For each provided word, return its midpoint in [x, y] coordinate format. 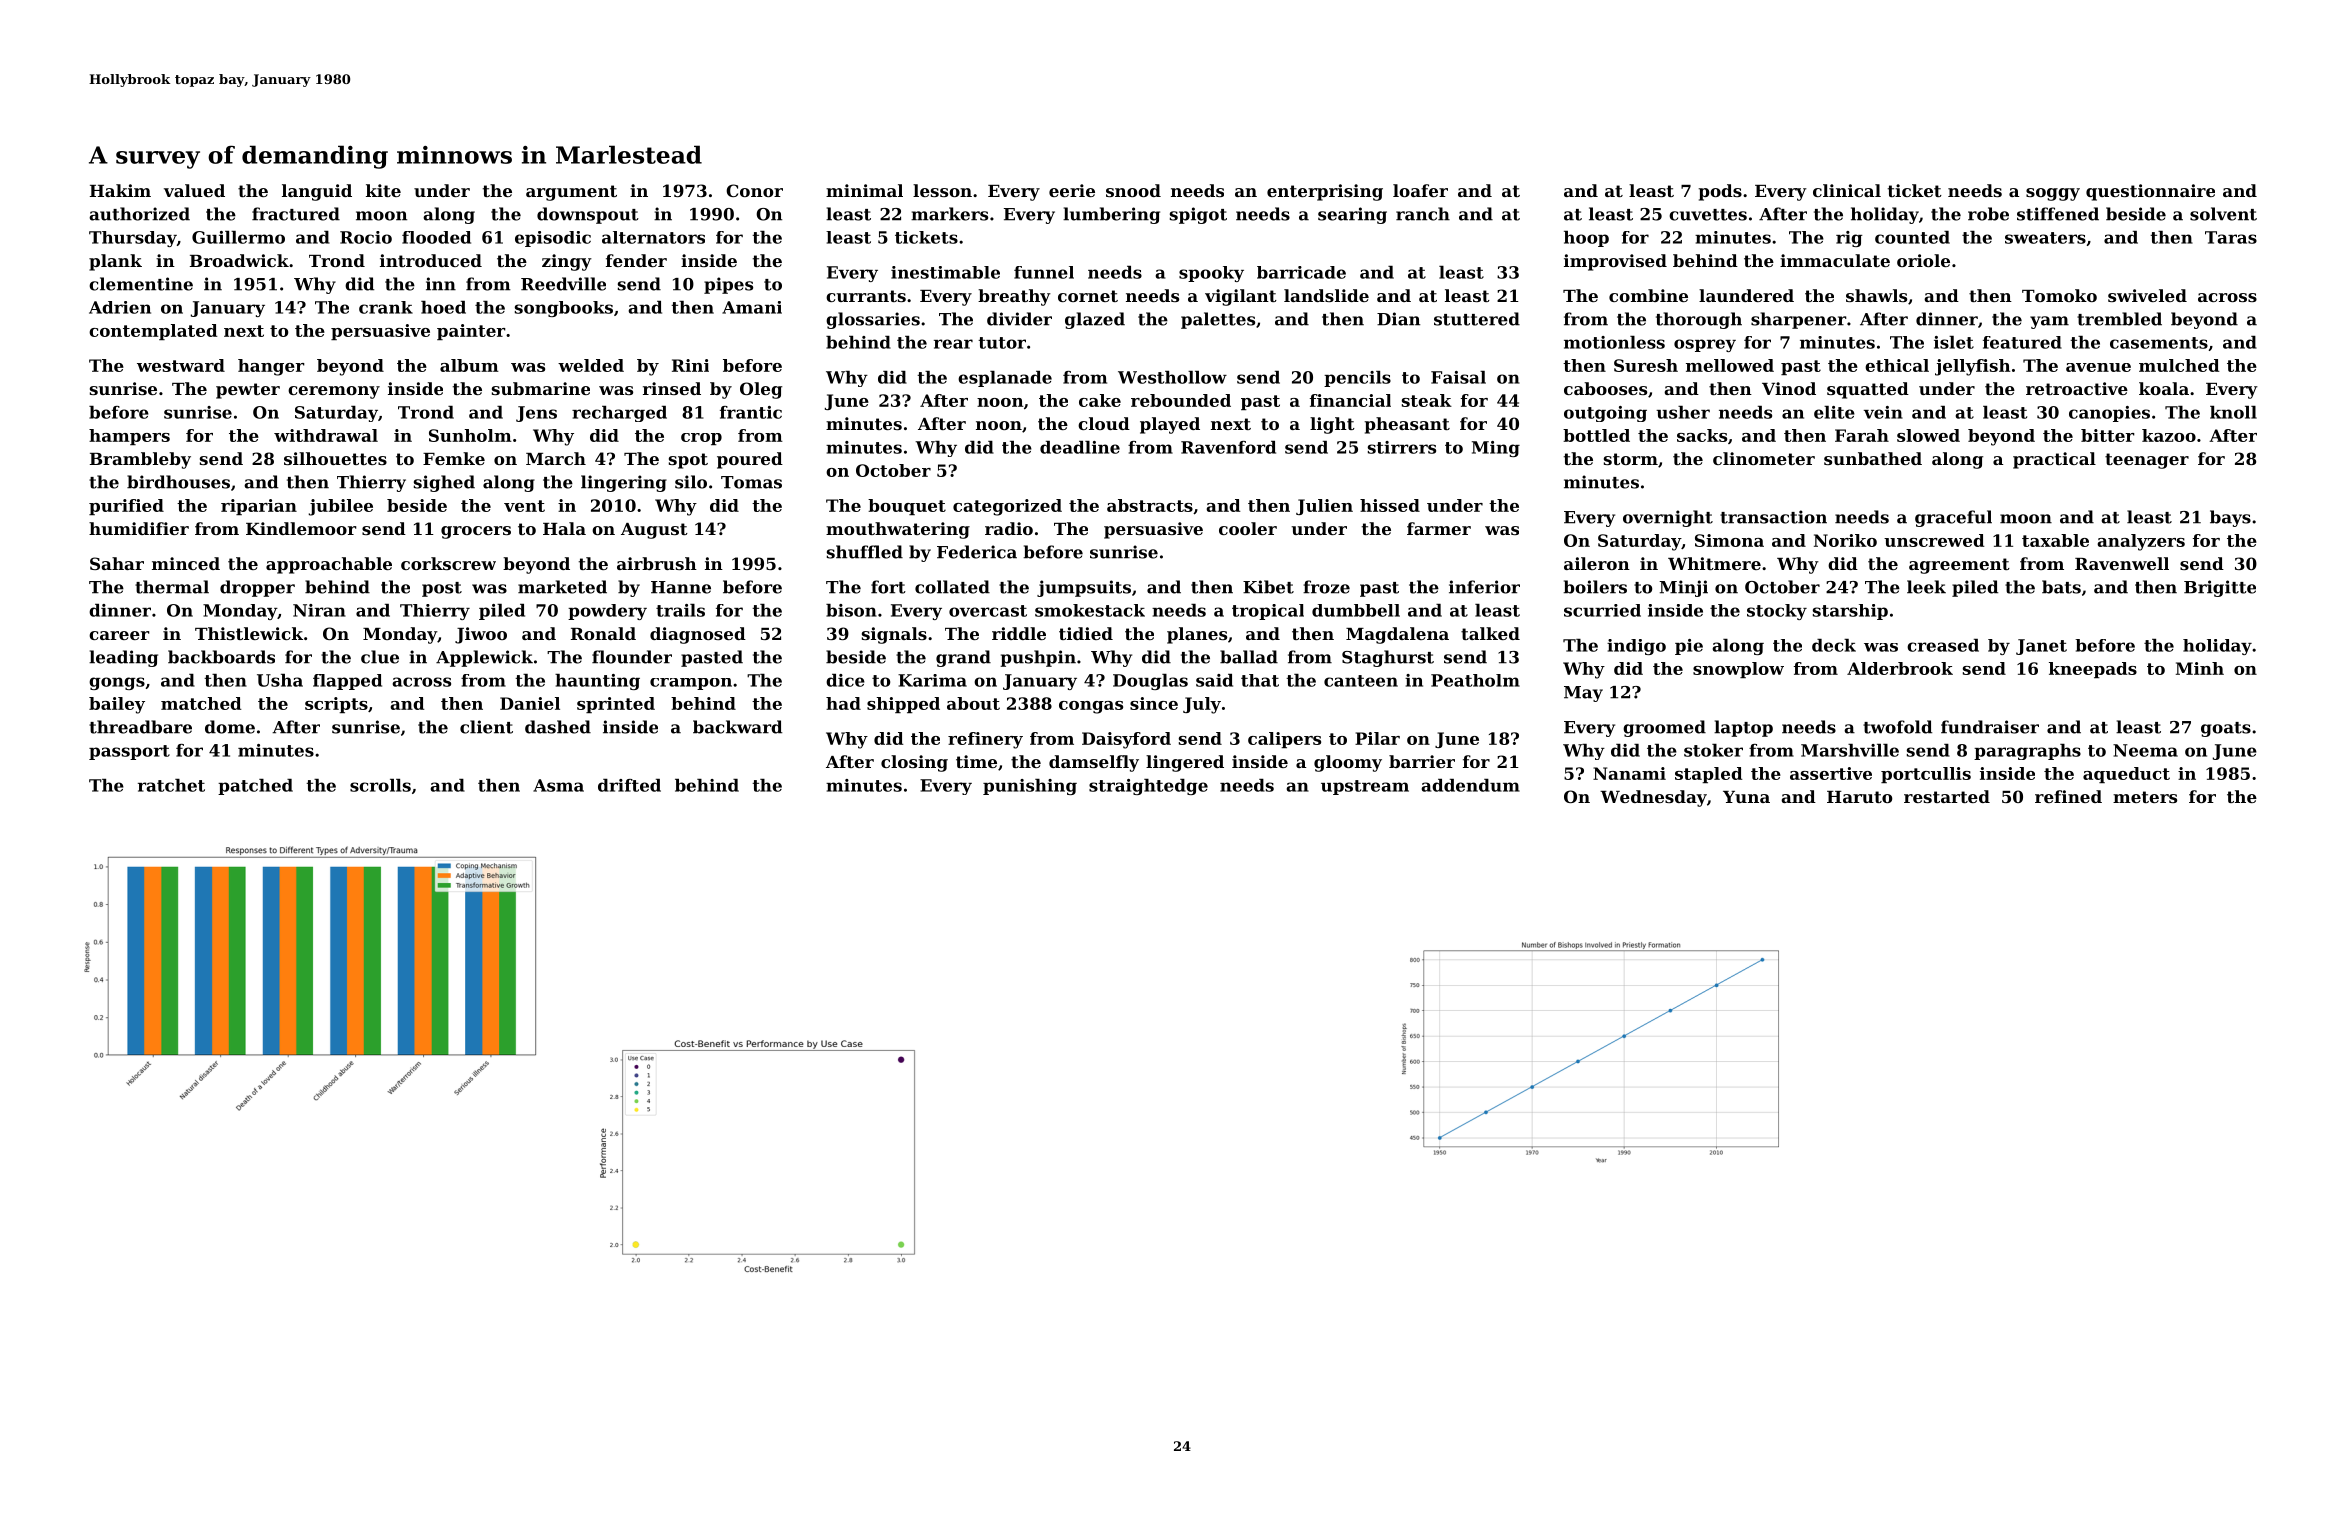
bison [851, 610]
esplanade [1005, 379]
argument [571, 193]
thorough [1699, 320]
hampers [129, 437]
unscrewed [1934, 540]
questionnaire [2150, 192]
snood [1133, 190]
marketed [562, 587]
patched [255, 787]
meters [2145, 797]
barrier [1422, 761]
